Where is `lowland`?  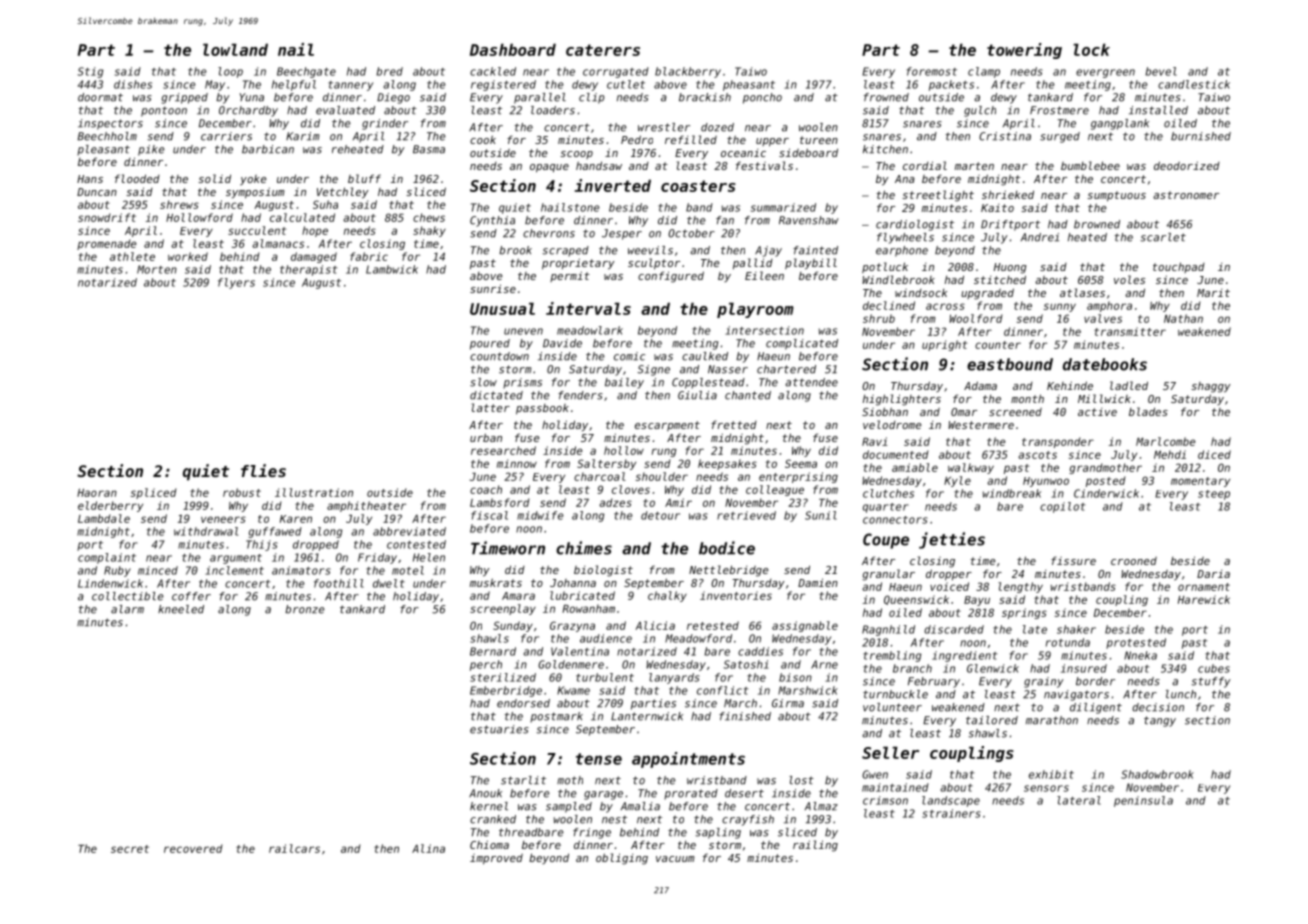 lowland is located at coordinates (235, 49).
